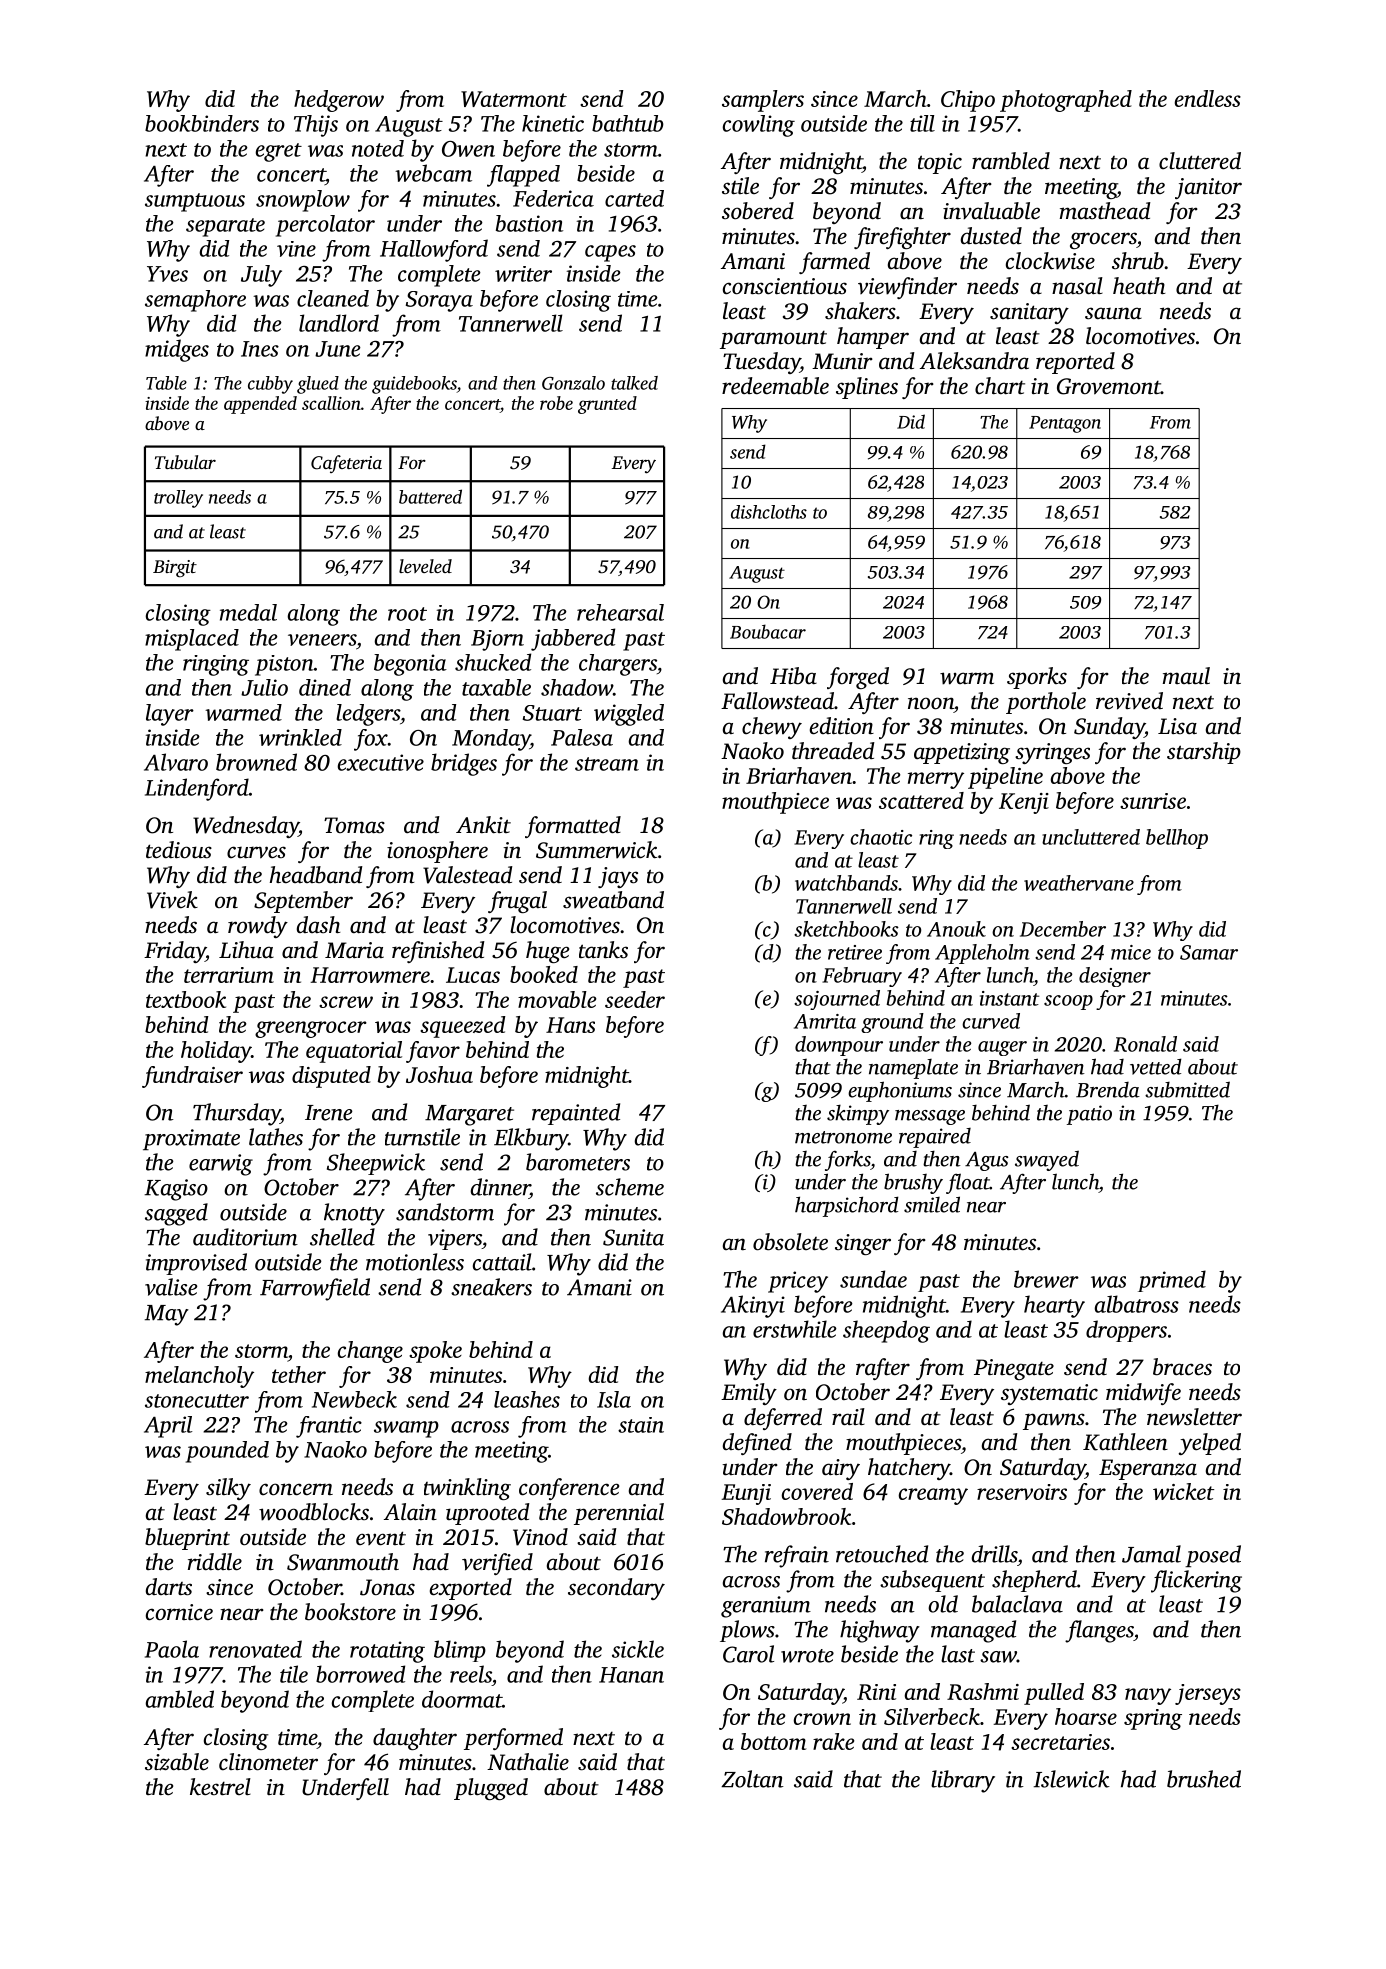  What do you see at coordinates (491, 1789) in the screenshot?
I see `plugged` at bounding box center [491, 1789].
